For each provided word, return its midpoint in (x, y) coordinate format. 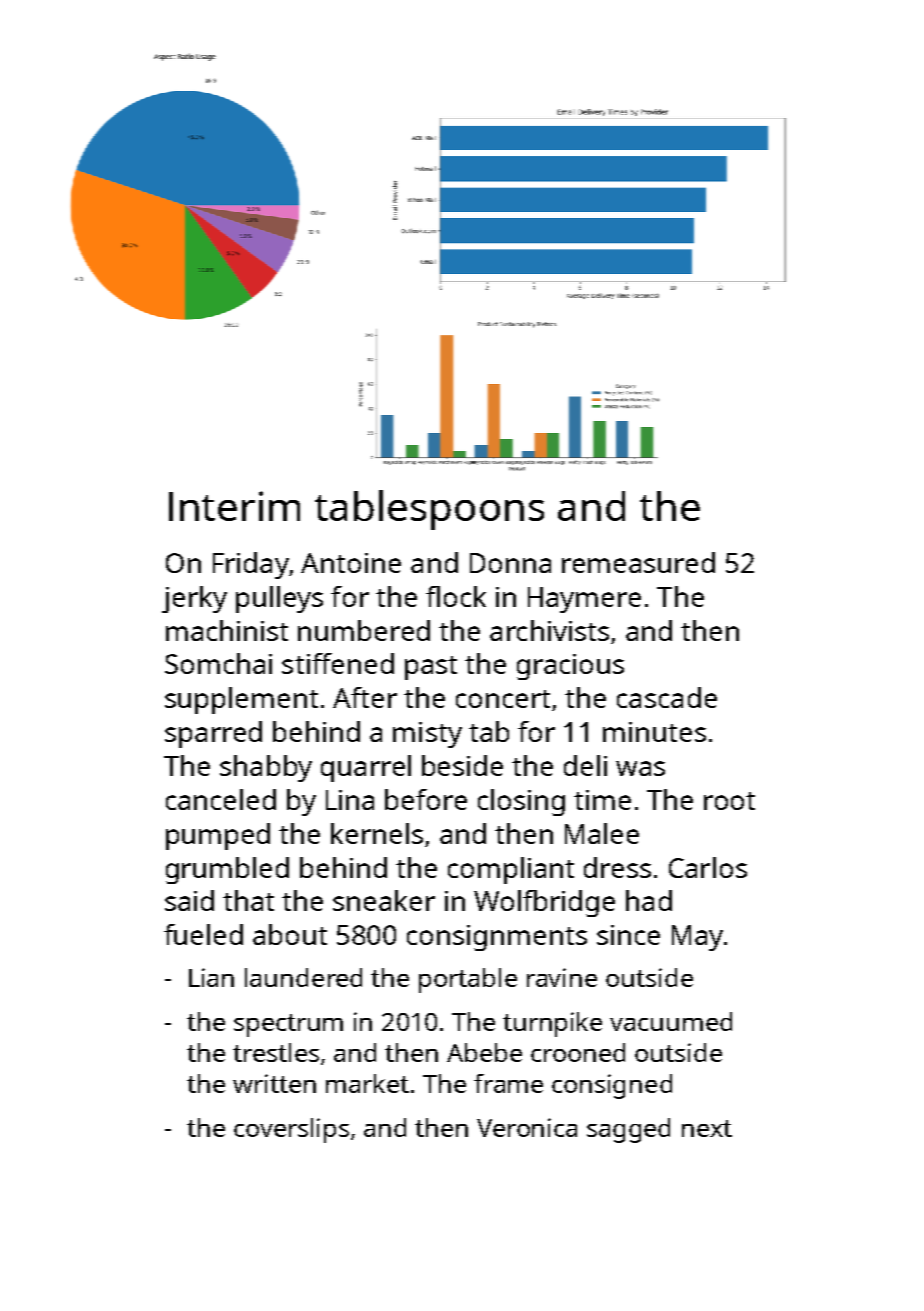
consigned (612, 1086)
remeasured (638, 562)
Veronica (527, 1127)
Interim (234, 506)
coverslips (291, 1130)
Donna (510, 563)
